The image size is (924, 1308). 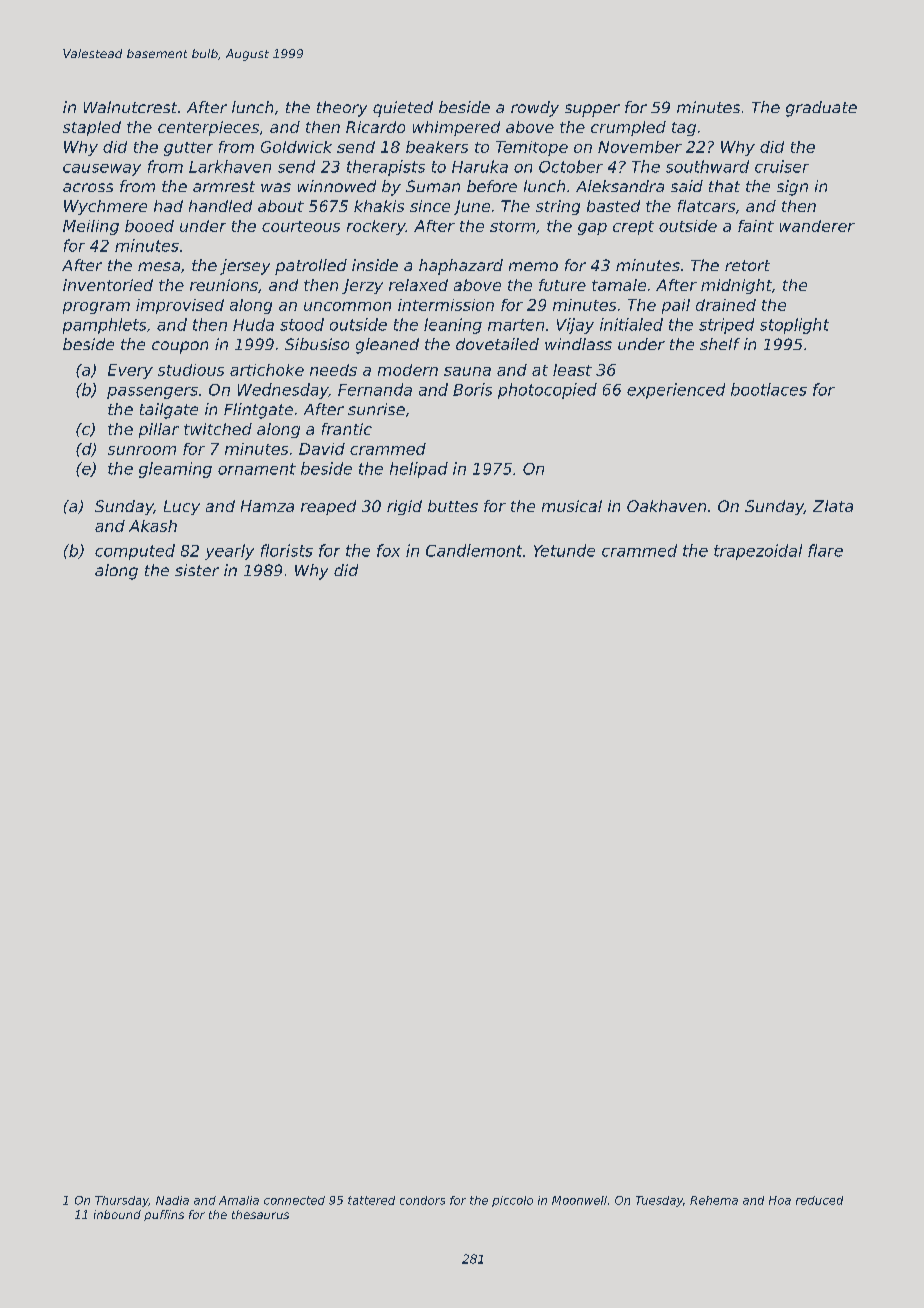 I want to click on centerpieces, so click(x=208, y=128).
